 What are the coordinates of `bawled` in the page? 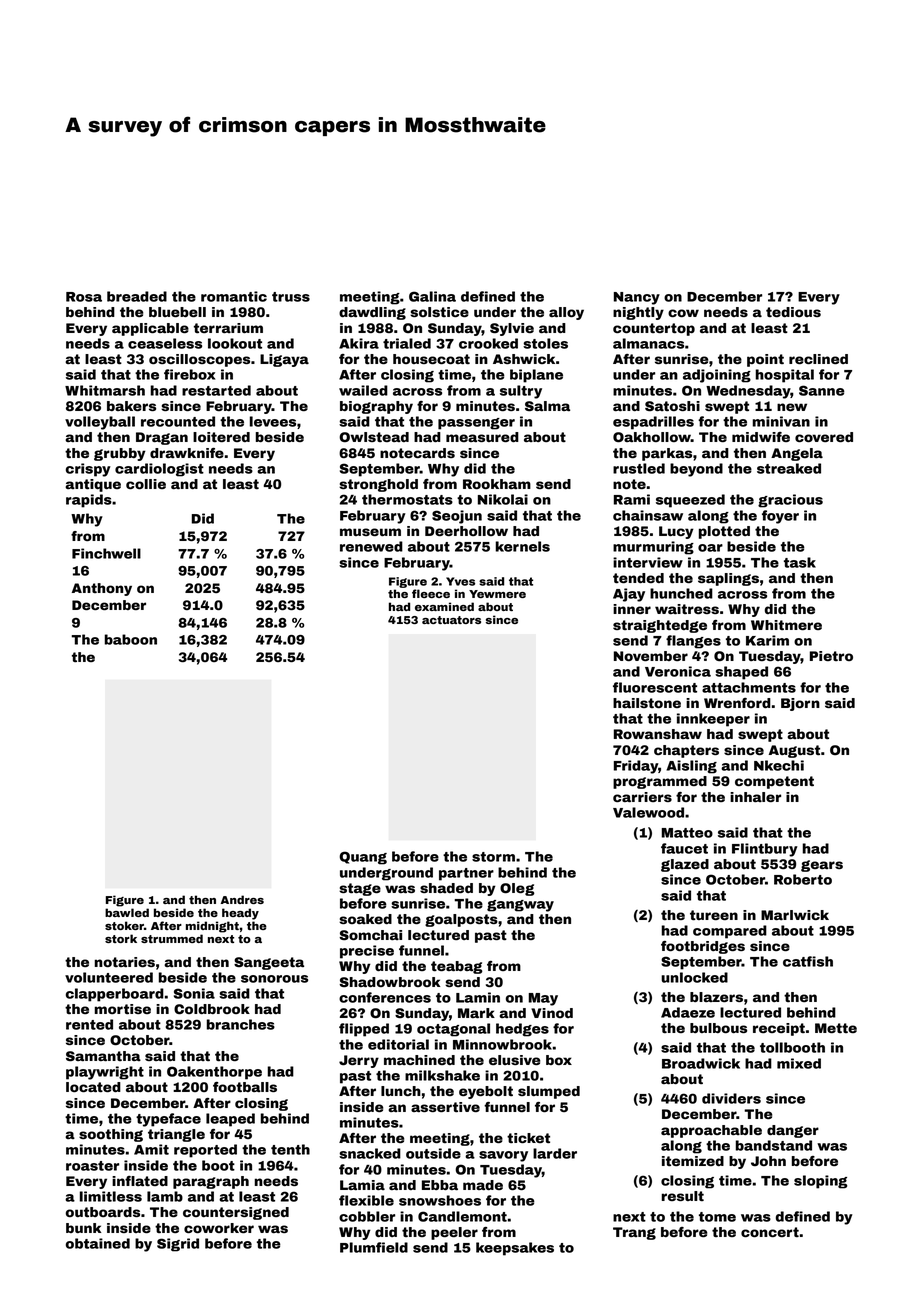 It's located at (127, 912).
